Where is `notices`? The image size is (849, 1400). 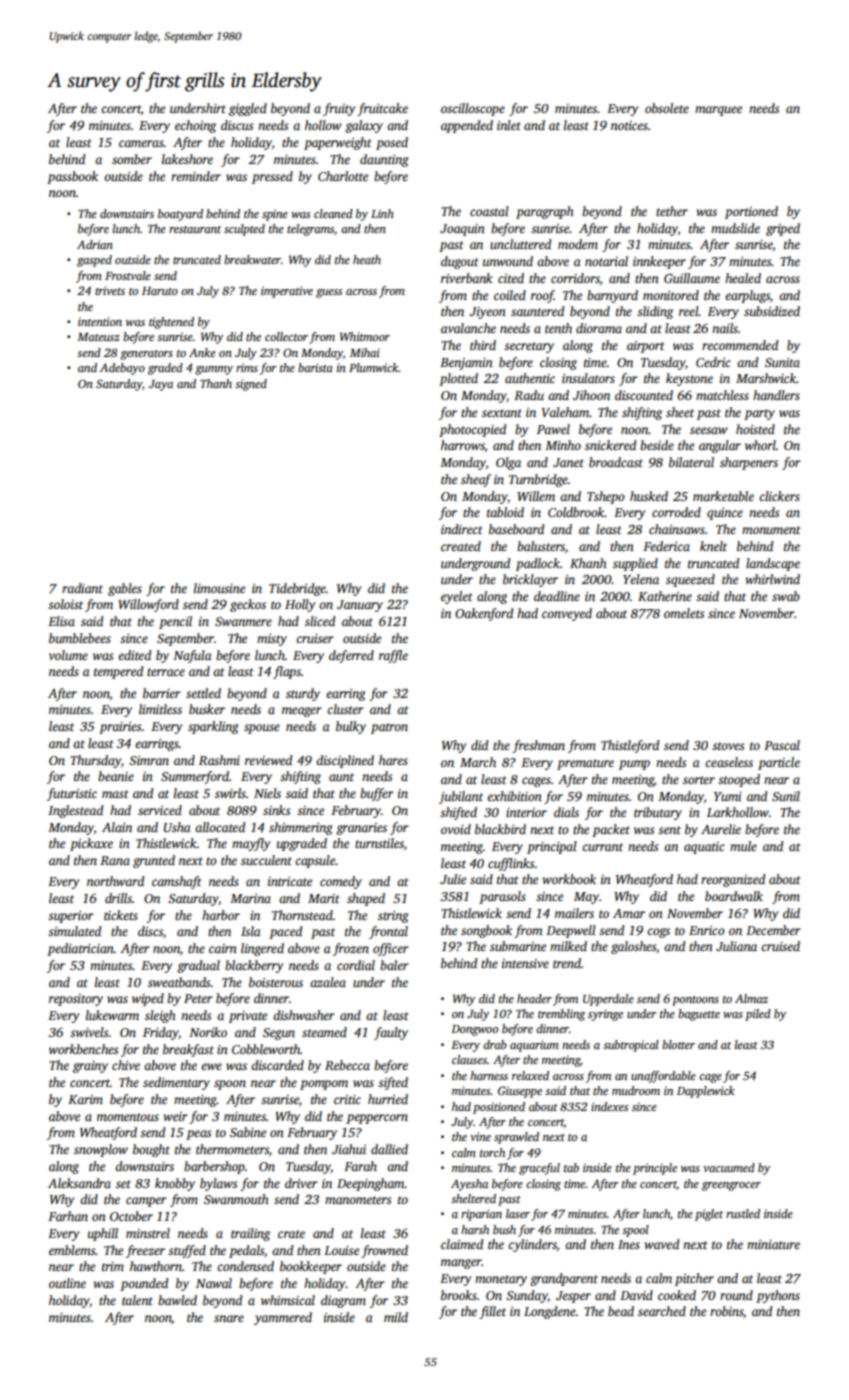
notices is located at coordinates (629, 125).
